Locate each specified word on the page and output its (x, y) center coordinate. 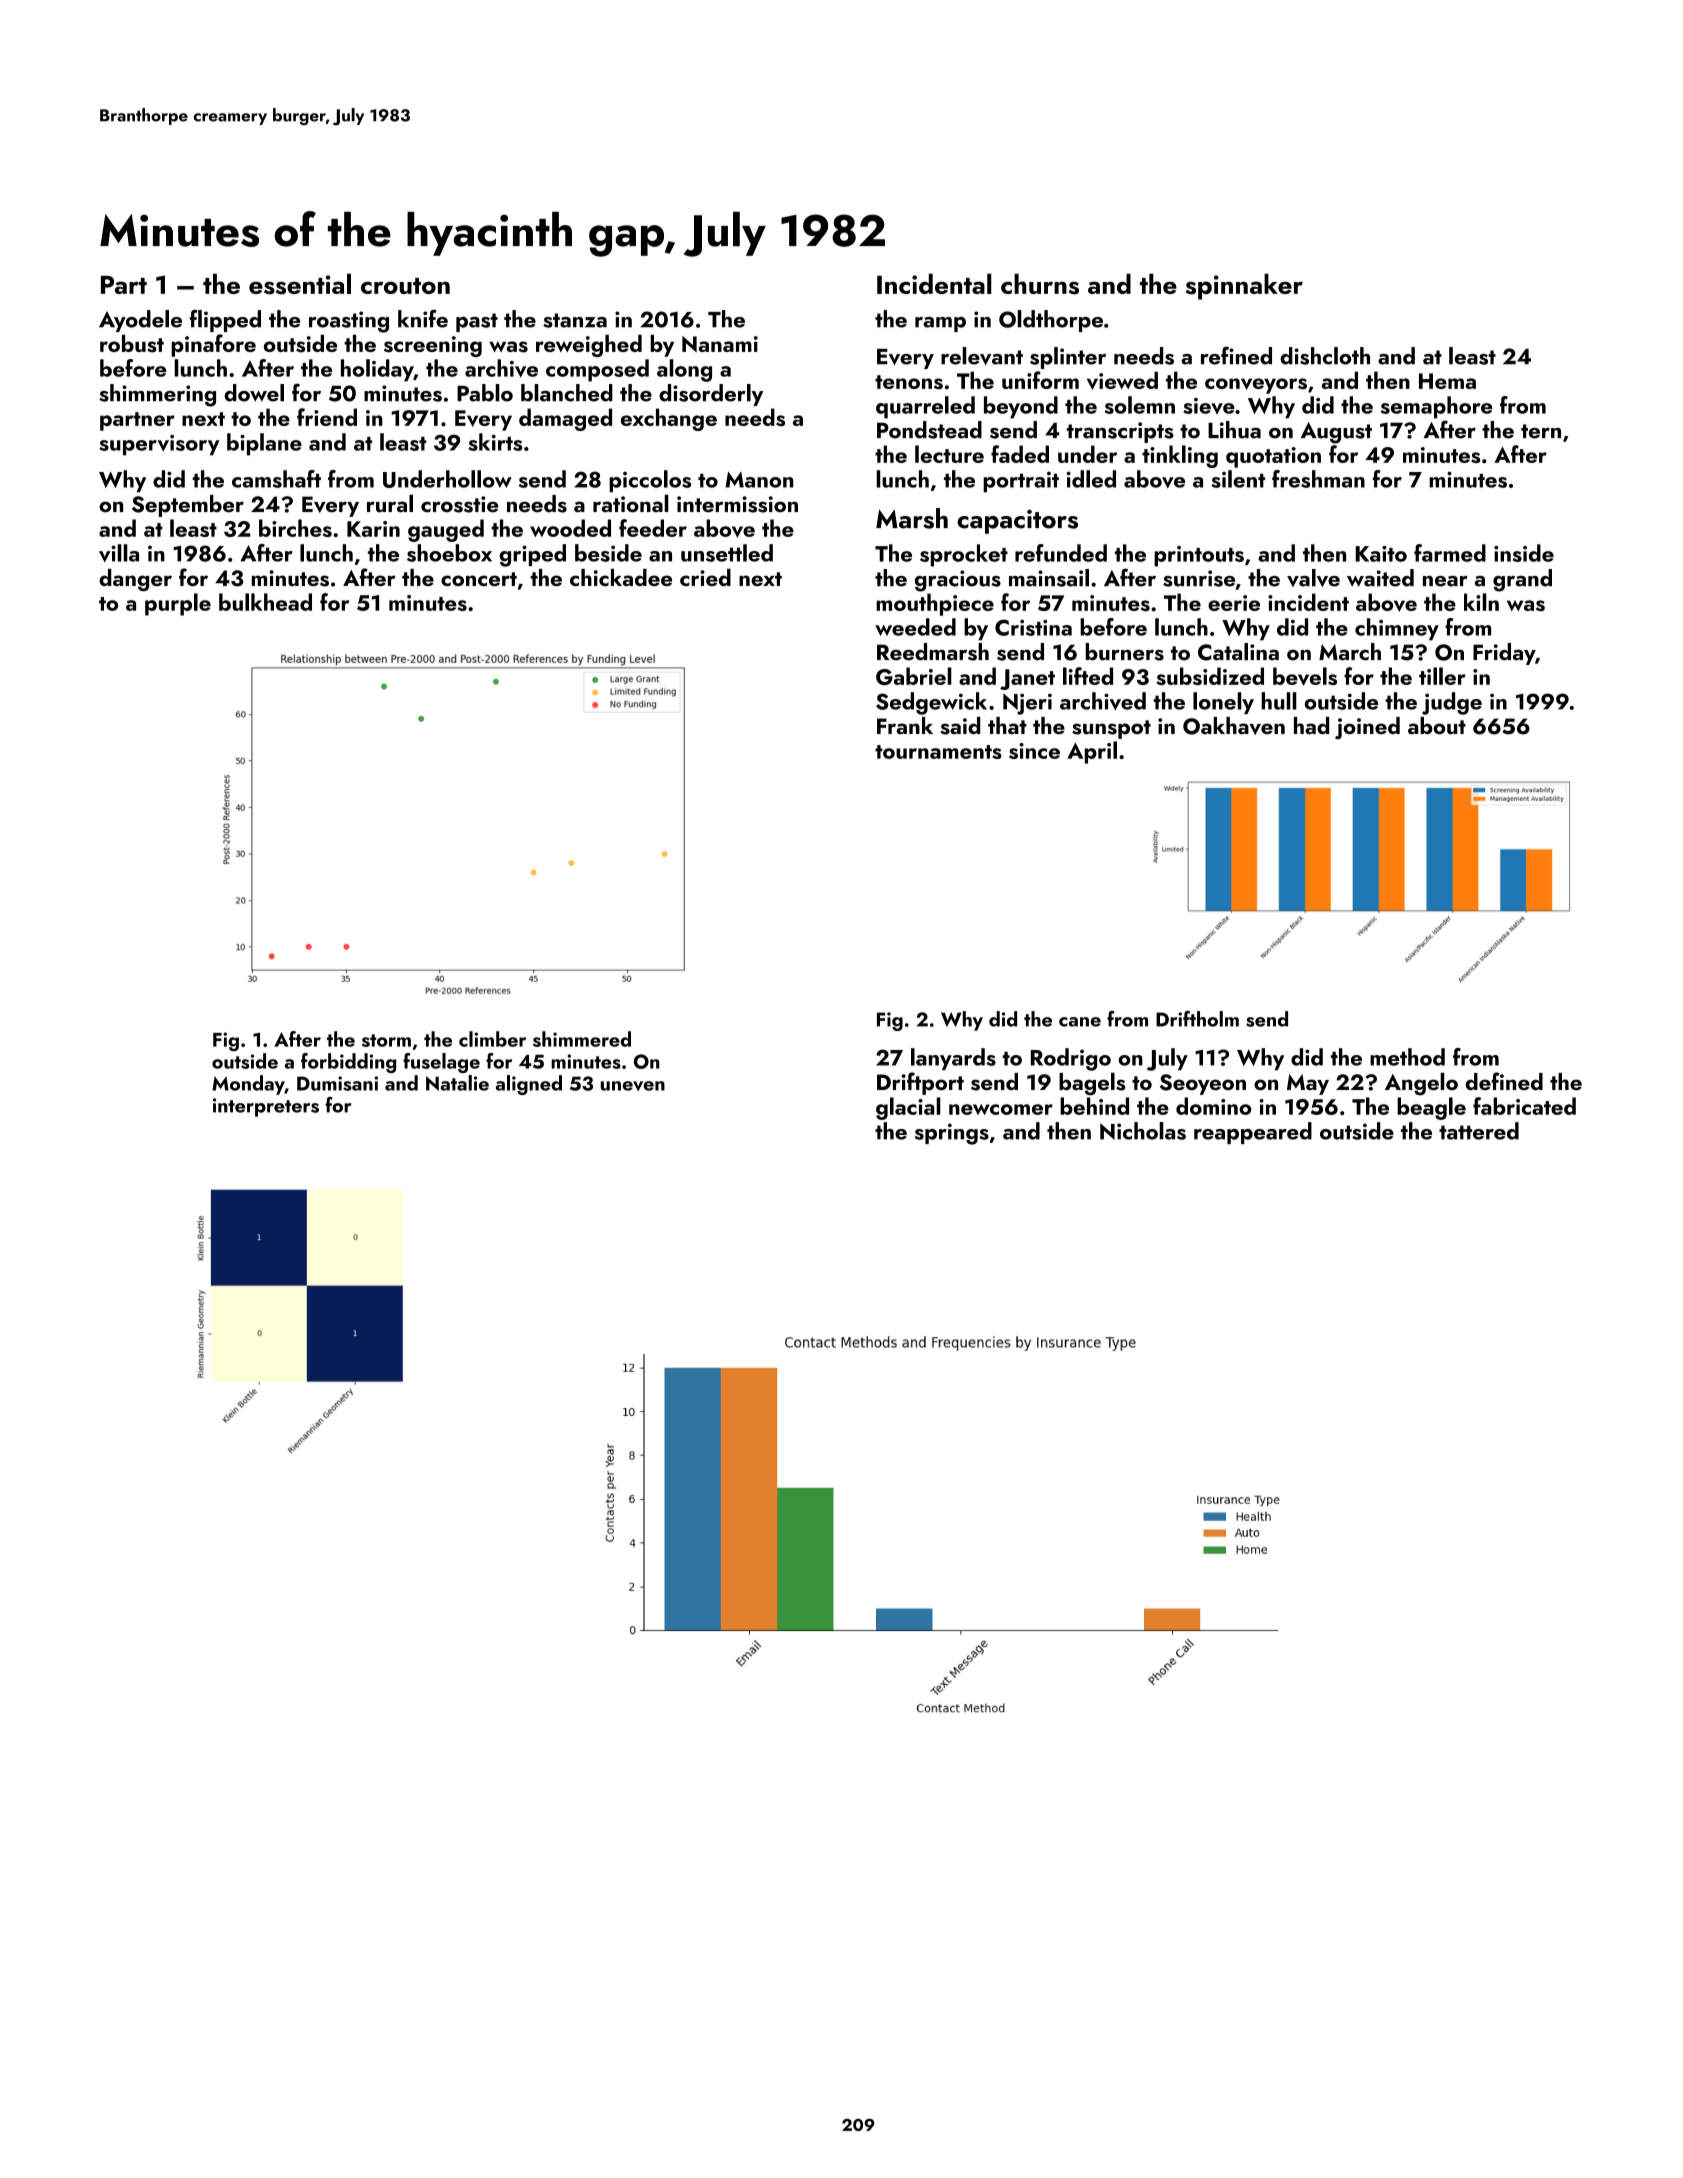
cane (1080, 1022)
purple (178, 604)
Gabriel (914, 676)
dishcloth (1325, 356)
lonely (1223, 703)
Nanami (720, 344)
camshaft (276, 479)
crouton (405, 286)
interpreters (266, 1107)
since (1034, 751)
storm (386, 1040)
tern (1541, 431)
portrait (1021, 482)
